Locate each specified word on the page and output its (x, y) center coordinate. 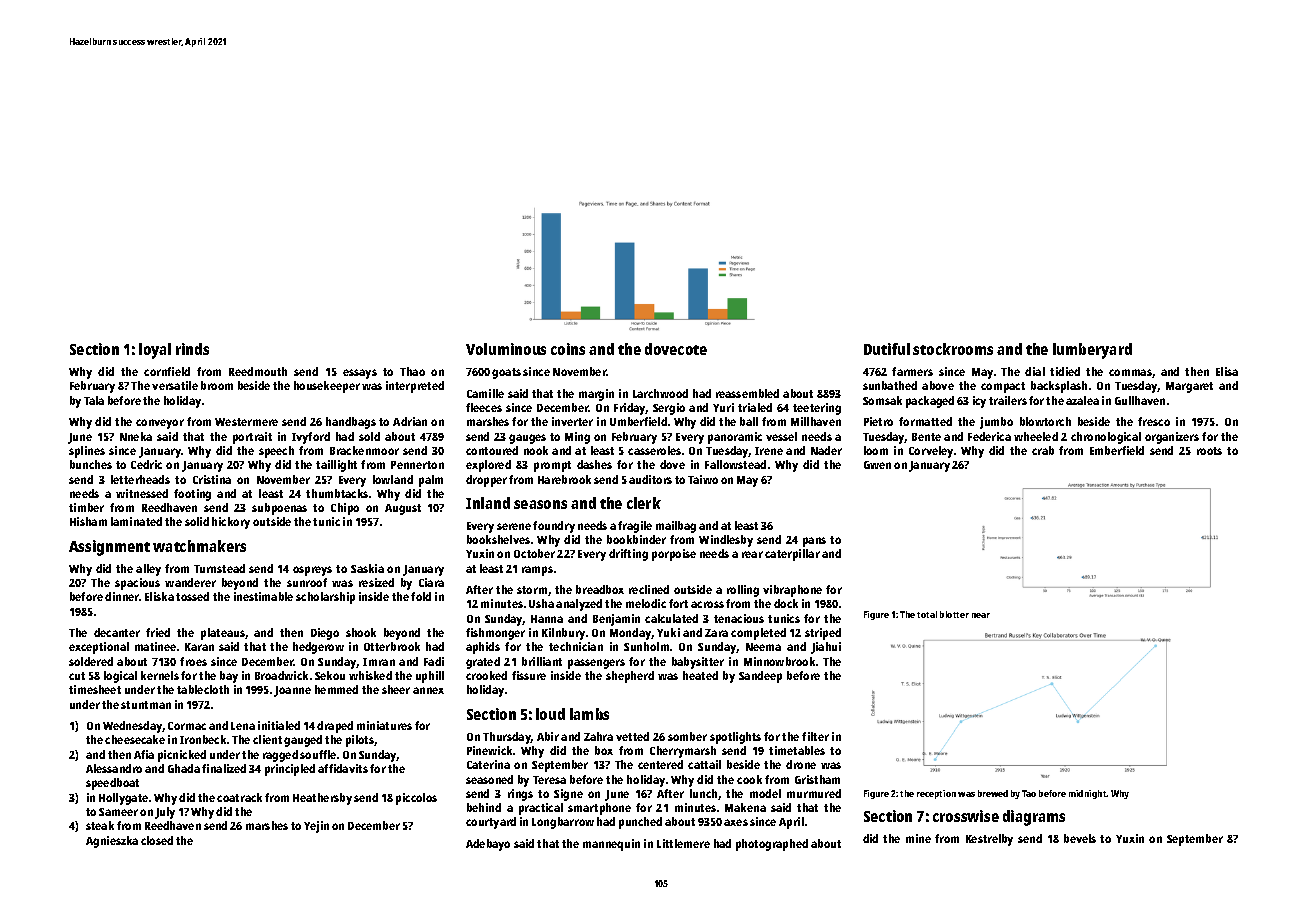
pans (814, 542)
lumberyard (1092, 351)
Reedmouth (258, 371)
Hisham (88, 521)
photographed (772, 845)
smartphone (599, 809)
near (981, 615)
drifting (628, 555)
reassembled (747, 393)
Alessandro (114, 768)
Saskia (367, 568)
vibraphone (792, 591)
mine (918, 838)
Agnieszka (112, 842)
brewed (993, 793)
